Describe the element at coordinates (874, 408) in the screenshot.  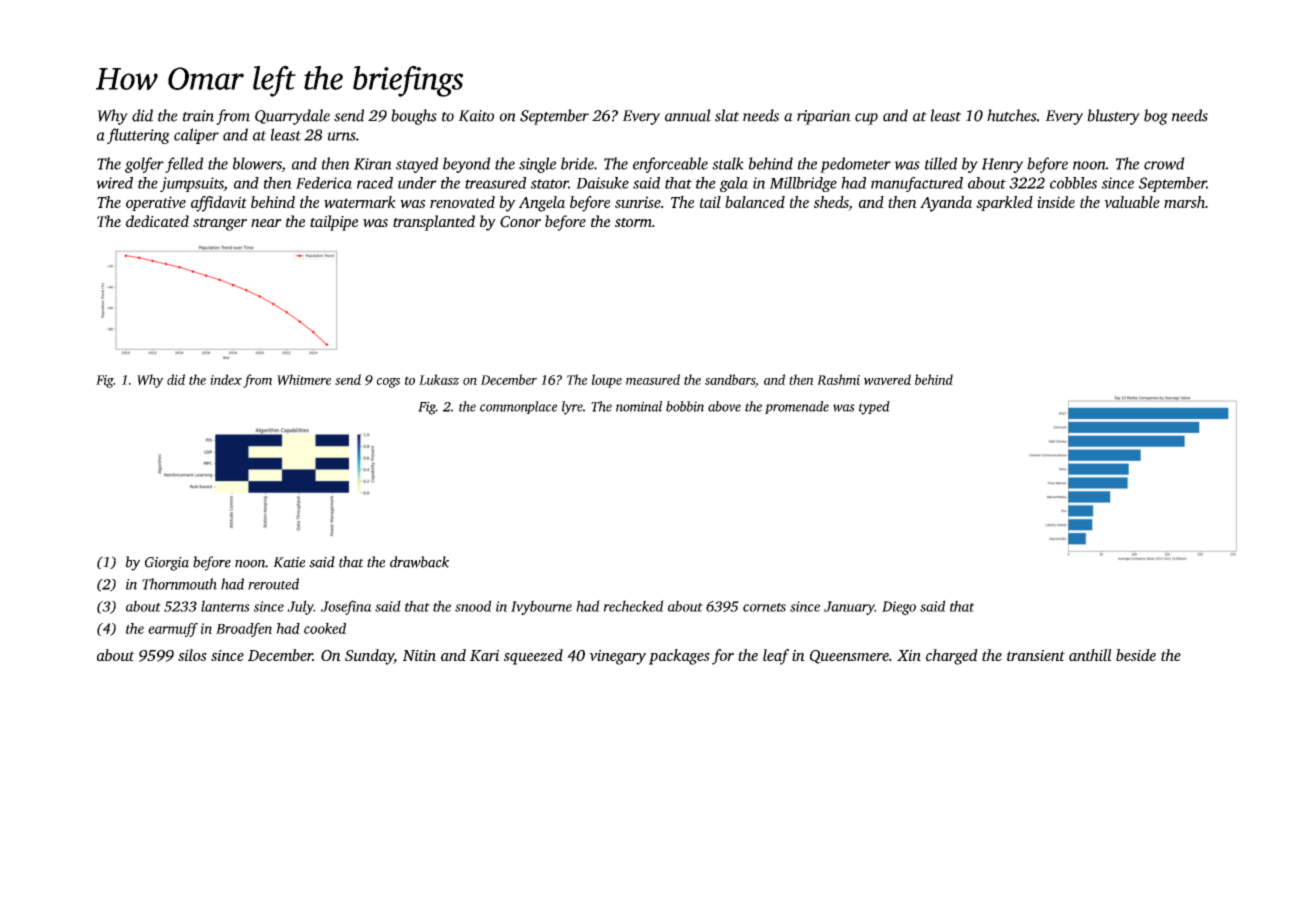
I see `typed` at that location.
